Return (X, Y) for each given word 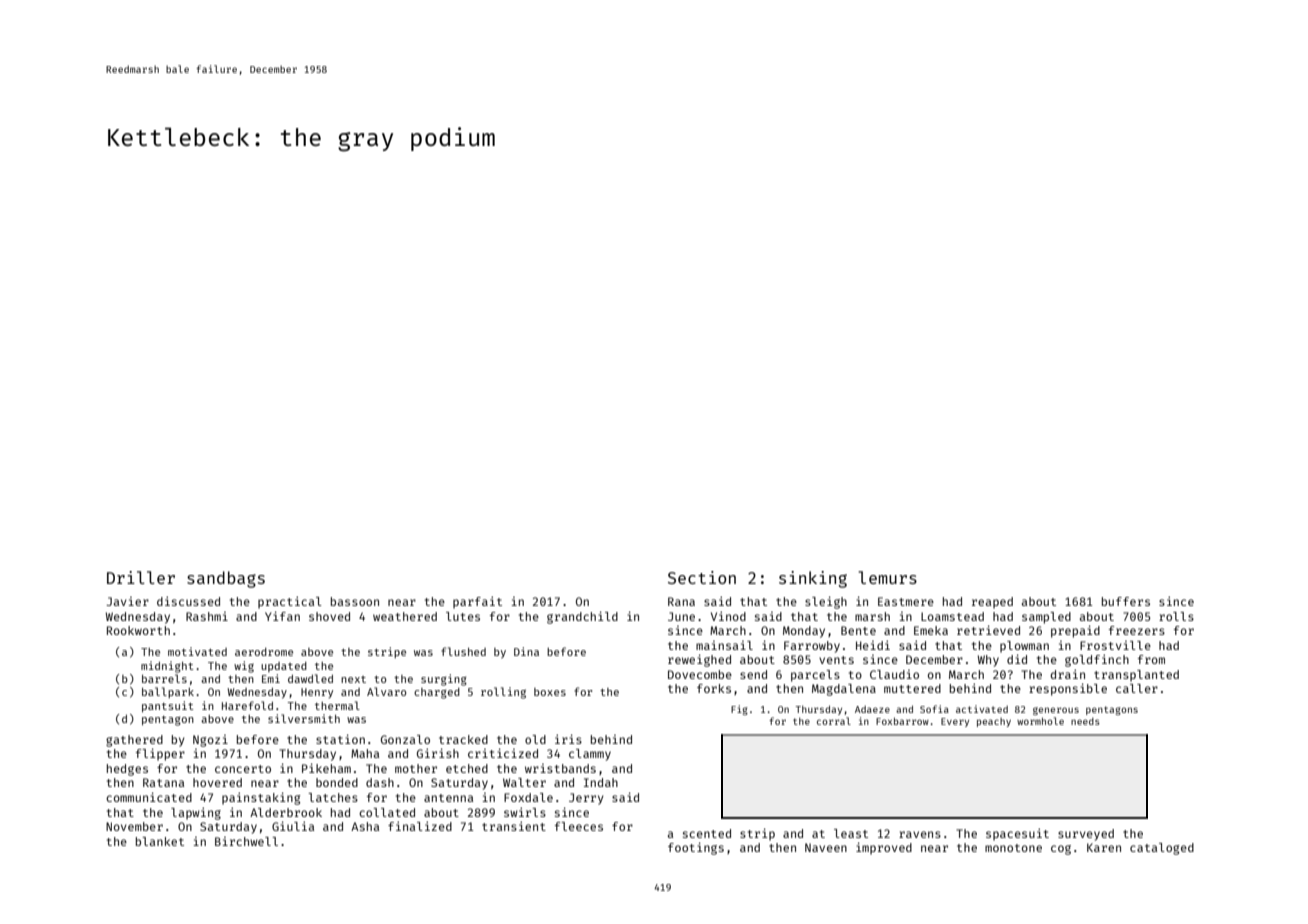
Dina (526, 651)
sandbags (226, 579)
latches (333, 797)
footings (696, 848)
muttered (912, 688)
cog (1061, 850)
